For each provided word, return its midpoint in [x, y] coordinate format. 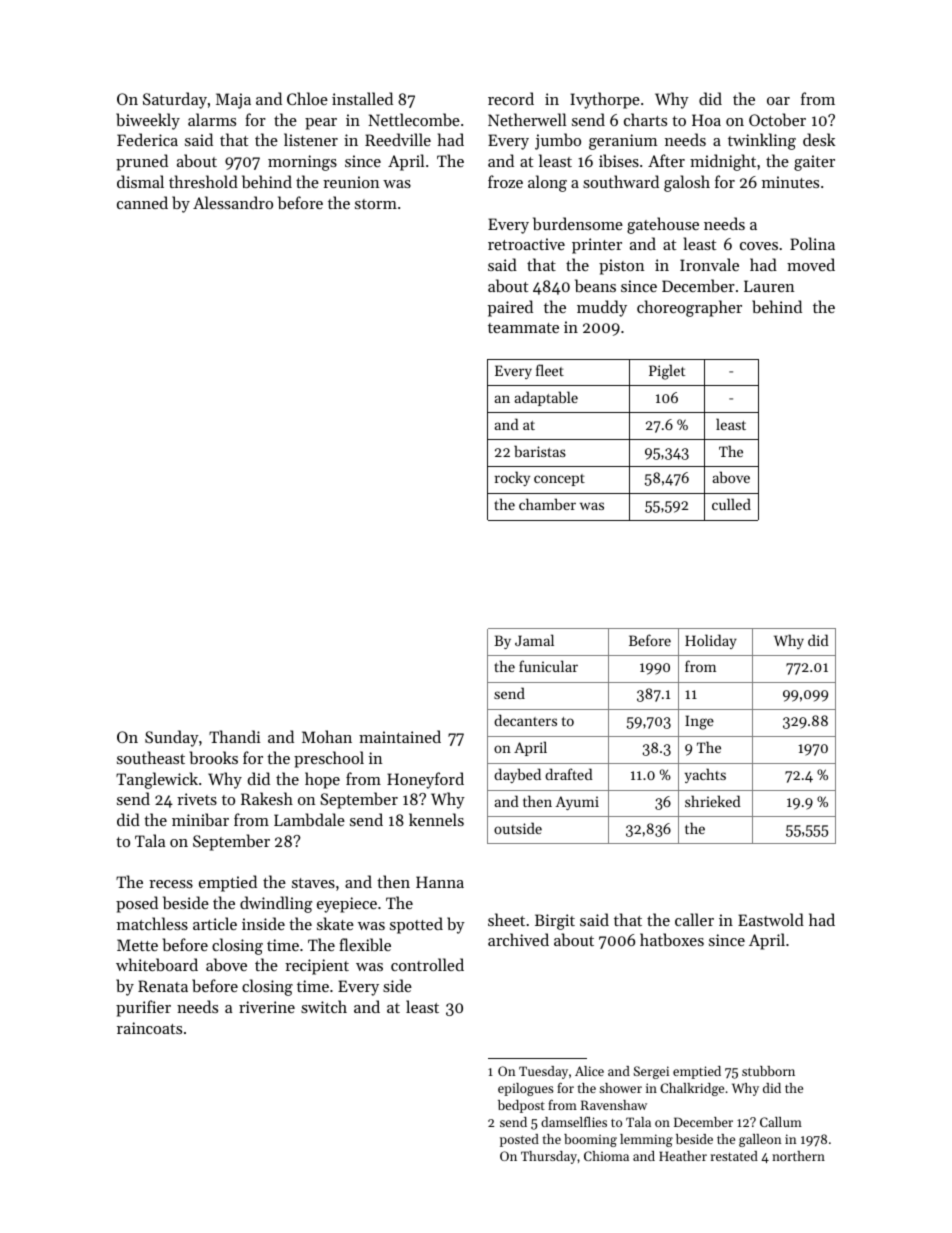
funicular [548, 666]
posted [519, 1140]
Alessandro [233, 202]
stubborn [768, 1071]
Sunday [172, 738]
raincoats [149, 1028]
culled [731, 504]
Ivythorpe [605, 100]
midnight [723, 162]
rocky [512, 478]
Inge [699, 722]
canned [142, 202]
